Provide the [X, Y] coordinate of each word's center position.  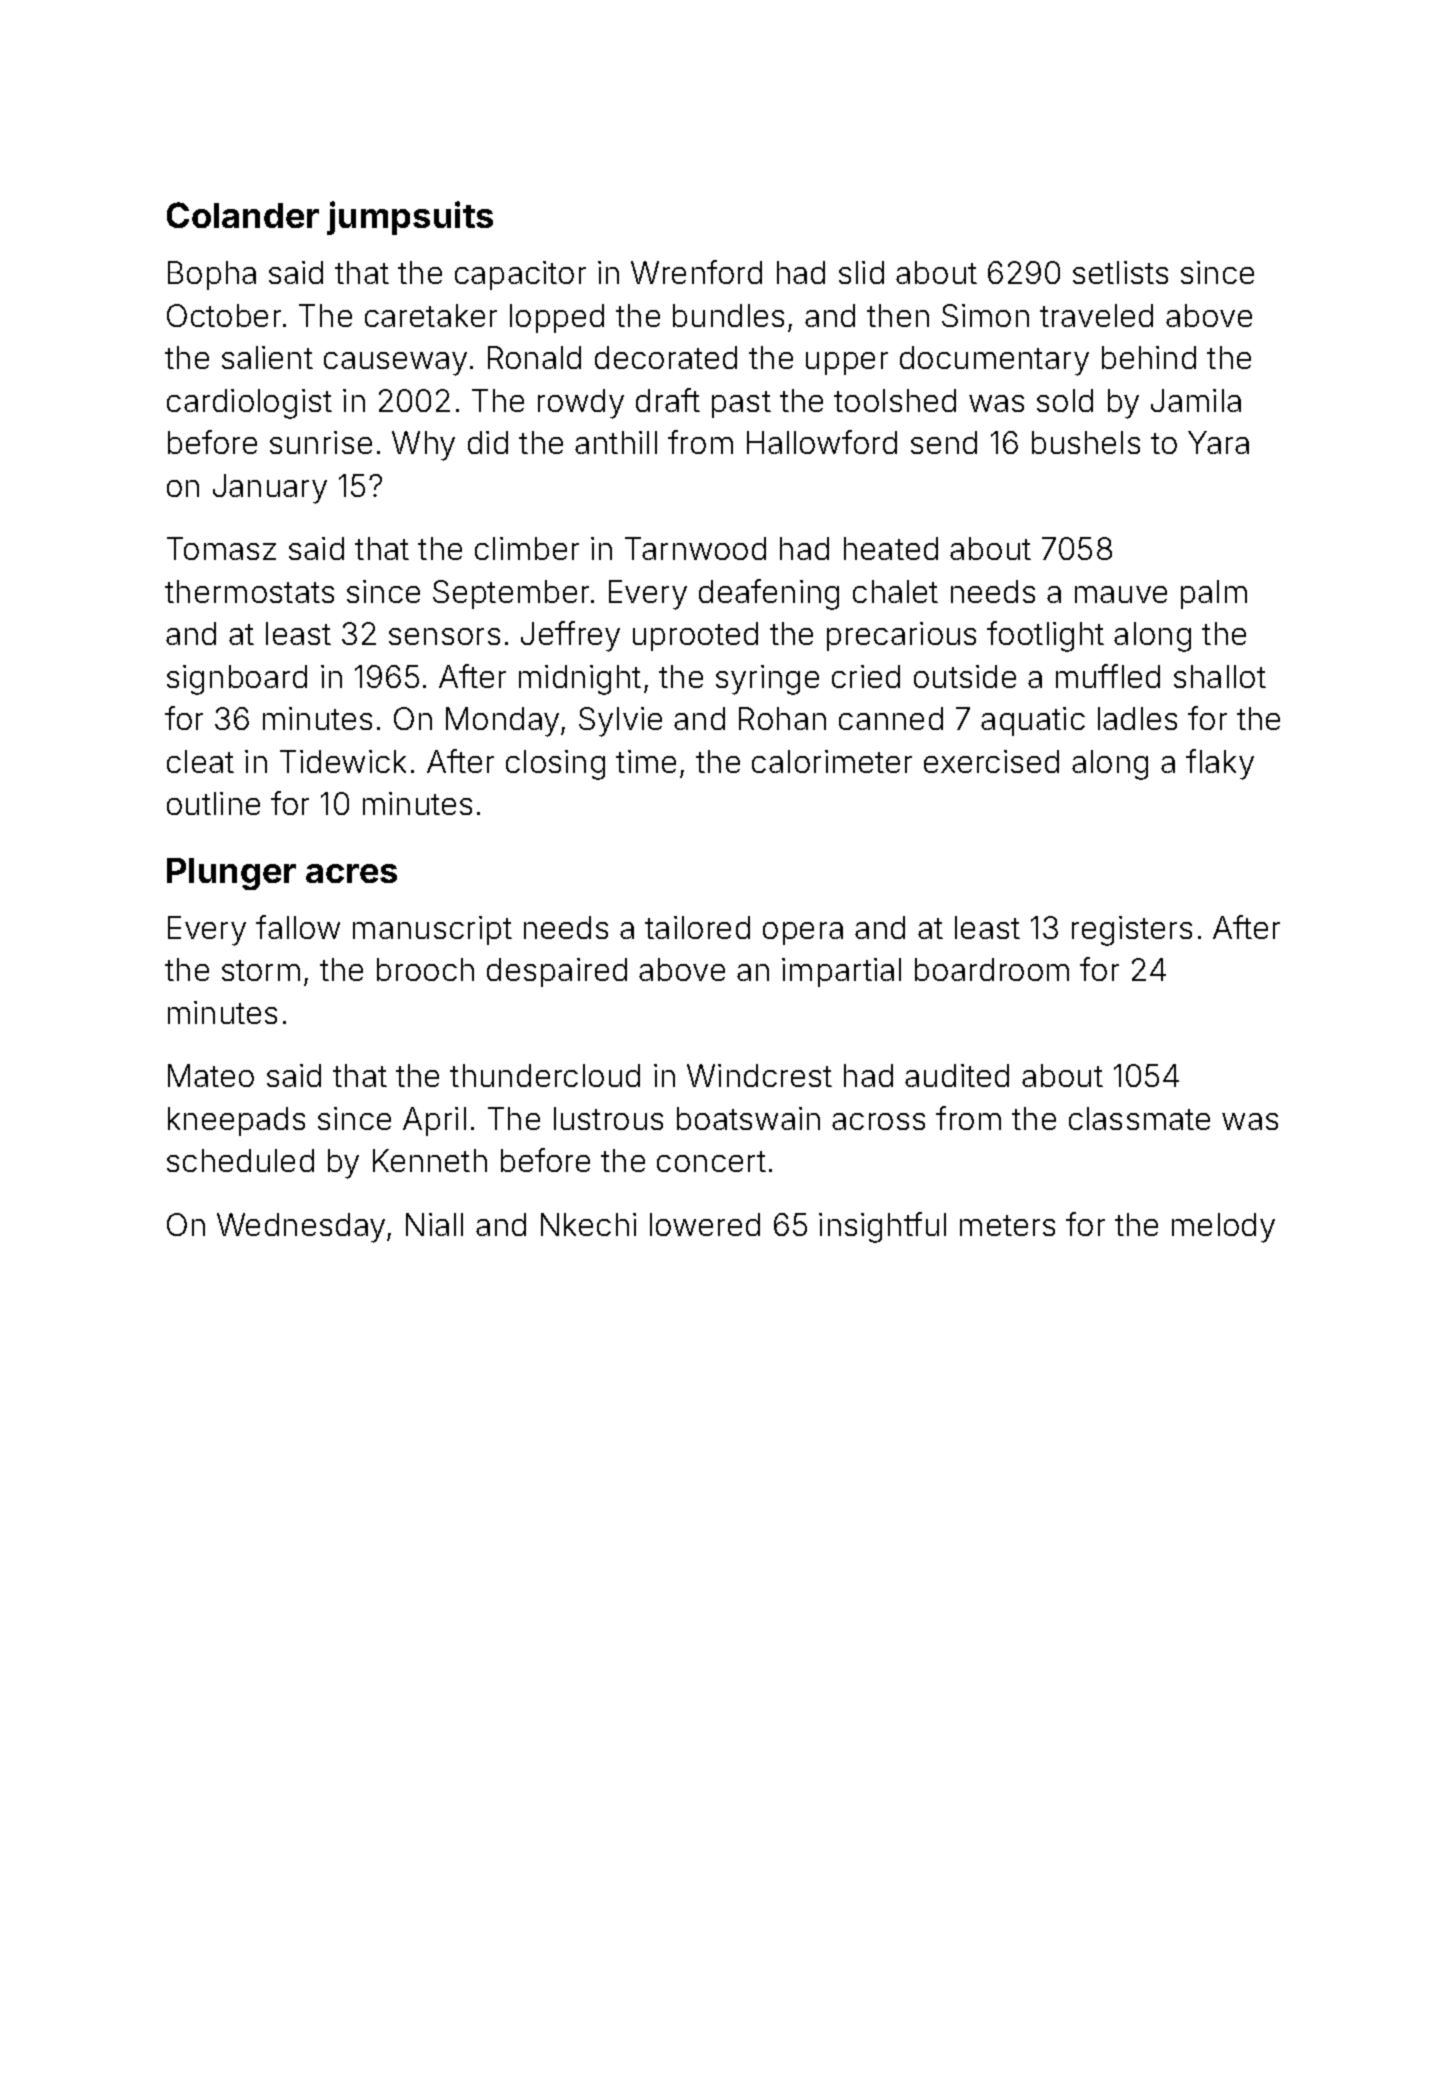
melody [1223, 1228]
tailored [697, 927]
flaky [1220, 764]
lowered [705, 1224]
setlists [1120, 272]
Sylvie [620, 722]
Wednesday [301, 1228]
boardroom [992, 969]
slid [861, 272]
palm [1214, 594]
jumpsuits [410, 218]
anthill [616, 442]
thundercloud [545, 1075]
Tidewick [343, 761]
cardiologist [249, 404]
